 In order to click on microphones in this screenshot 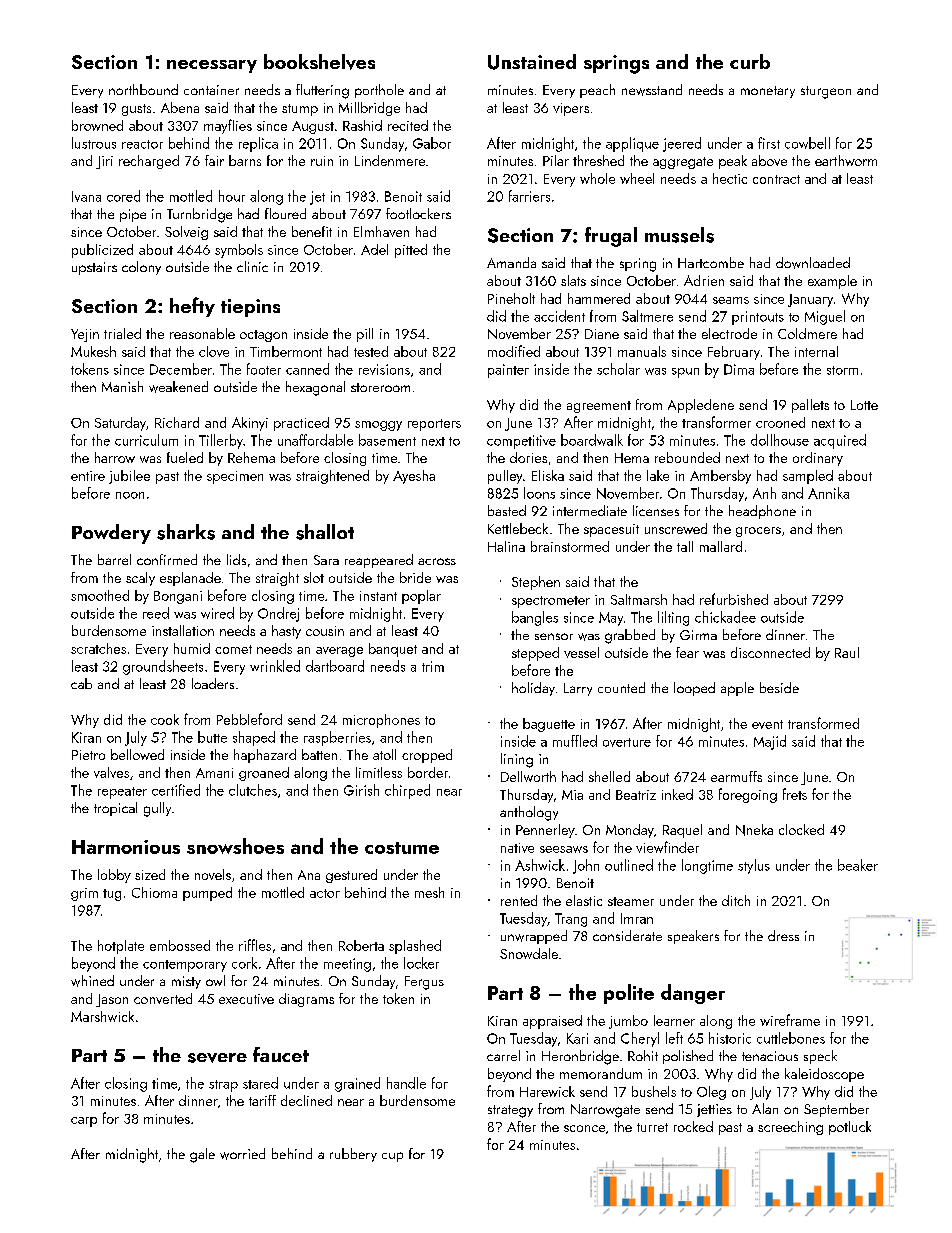, I will do `click(381, 721)`.
